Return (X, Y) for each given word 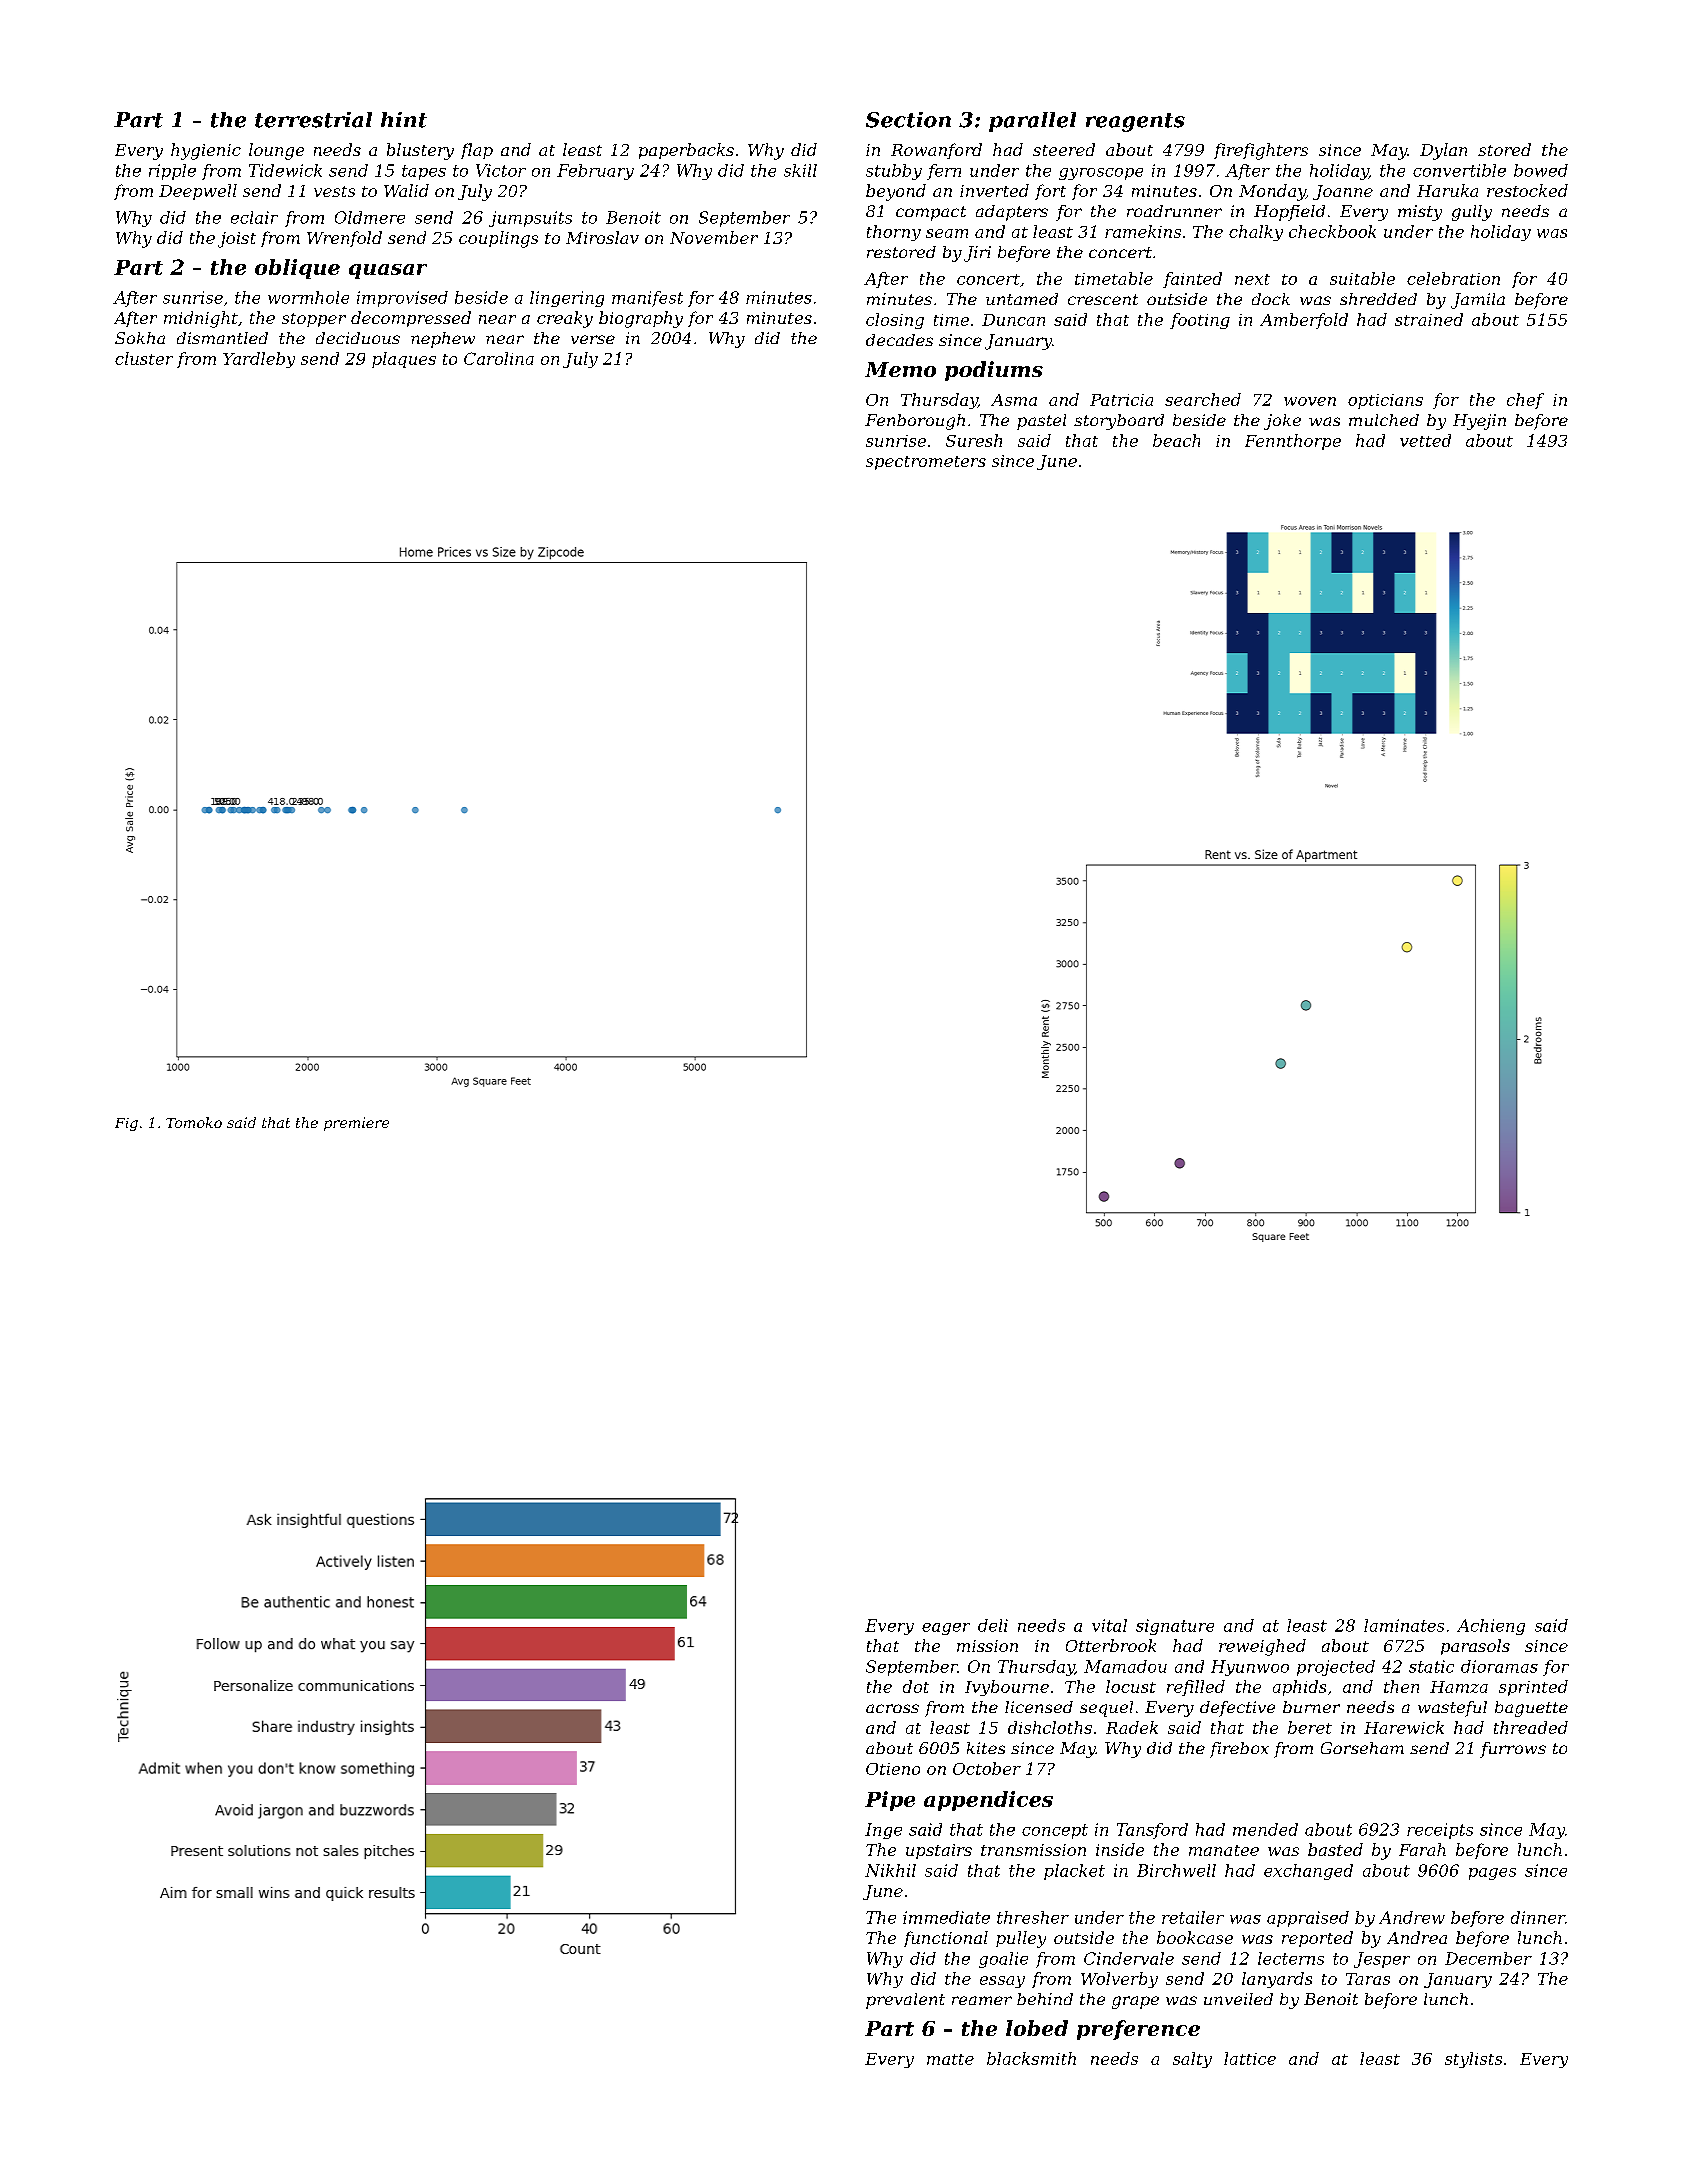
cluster (144, 358)
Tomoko (194, 1122)
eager (946, 1629)
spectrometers (926, 463)
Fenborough (915, 422)
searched (1203, 399)
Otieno (893, 1769)
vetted (1425, 440)
